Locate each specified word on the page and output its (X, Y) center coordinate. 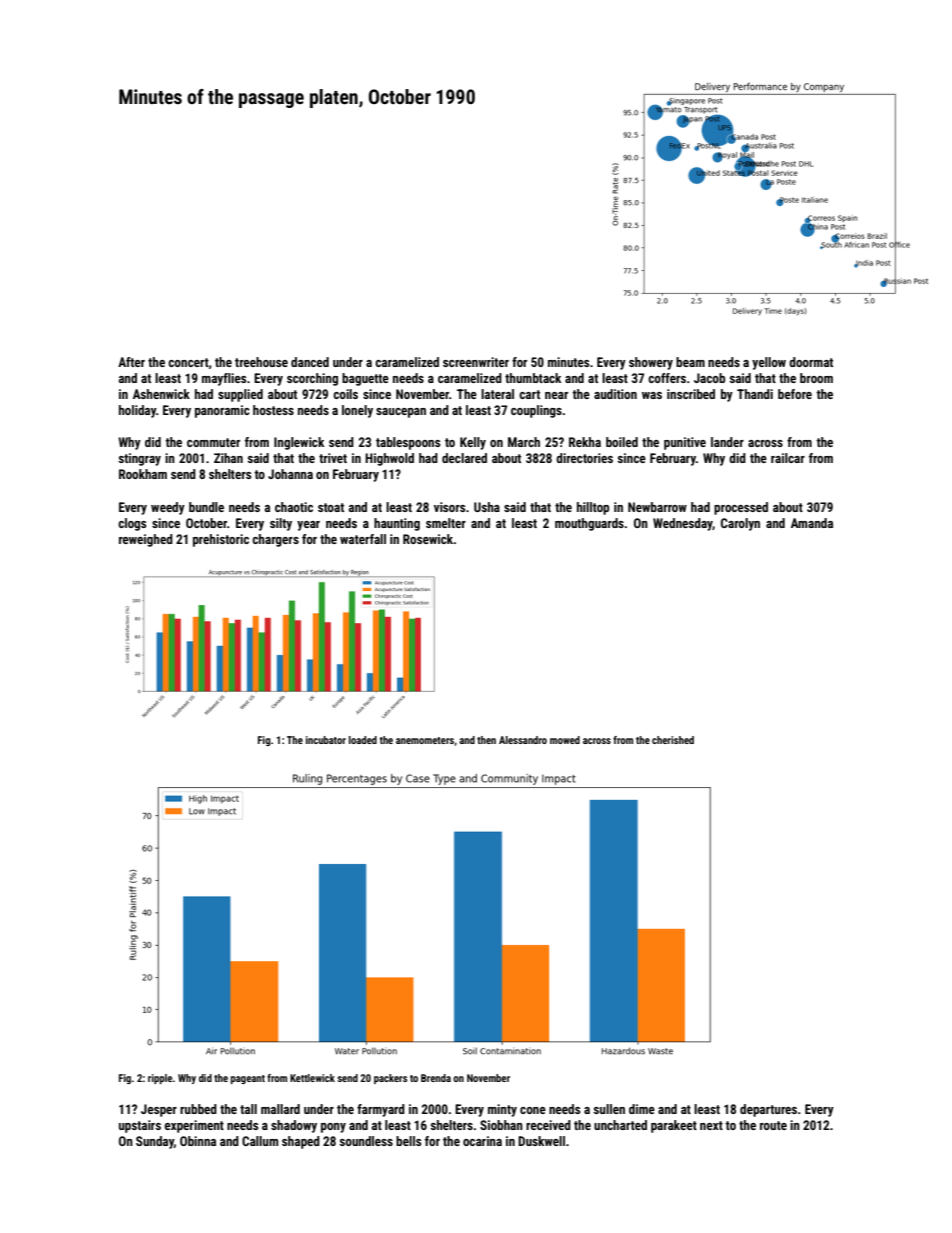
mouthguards (589, 524)
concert (188, 362)
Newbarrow (657, 507)
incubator (326, 740)
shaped (301, 1142)
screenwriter (476, 362)
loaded (363, 740)
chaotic (294, 507)
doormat (811, 362)
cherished (673, 740)
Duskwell (541, 1141)
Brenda (436, 1078)
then (486, 740)
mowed (565, 740)
